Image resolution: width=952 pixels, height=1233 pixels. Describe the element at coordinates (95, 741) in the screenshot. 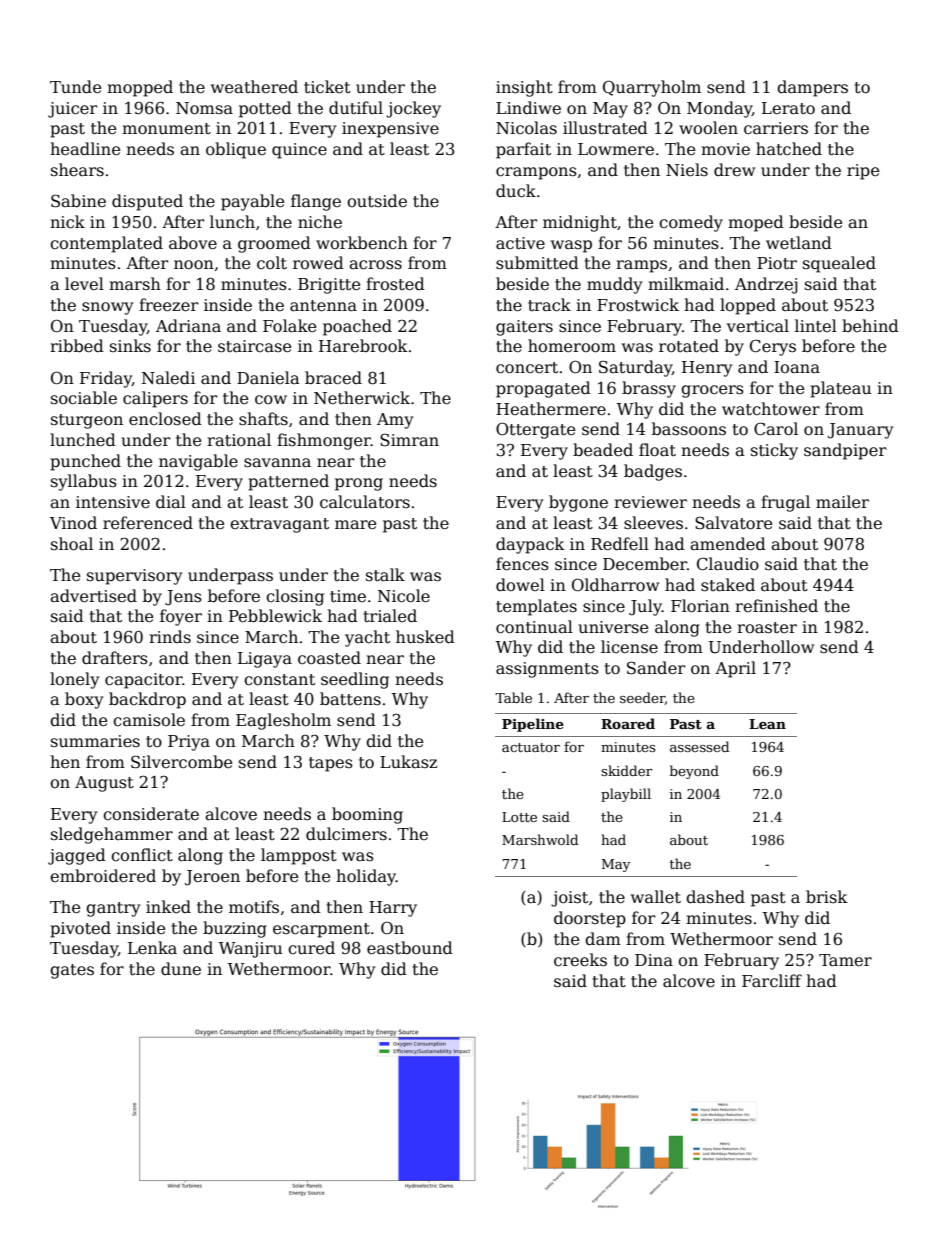

I see `summaries` at that location.
